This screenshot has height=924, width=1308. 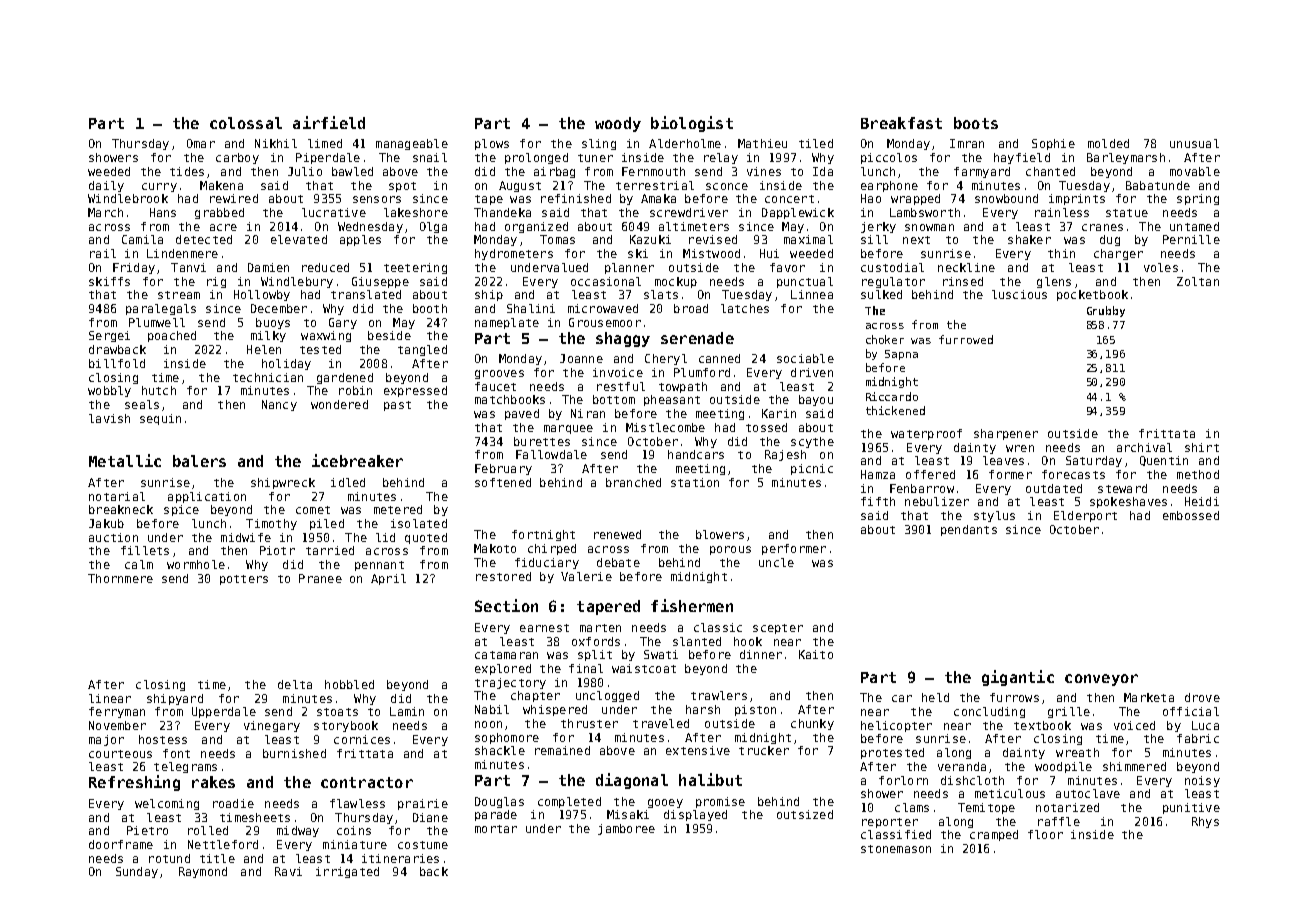 I want to click on picnic, so click(x=812, y=469).
